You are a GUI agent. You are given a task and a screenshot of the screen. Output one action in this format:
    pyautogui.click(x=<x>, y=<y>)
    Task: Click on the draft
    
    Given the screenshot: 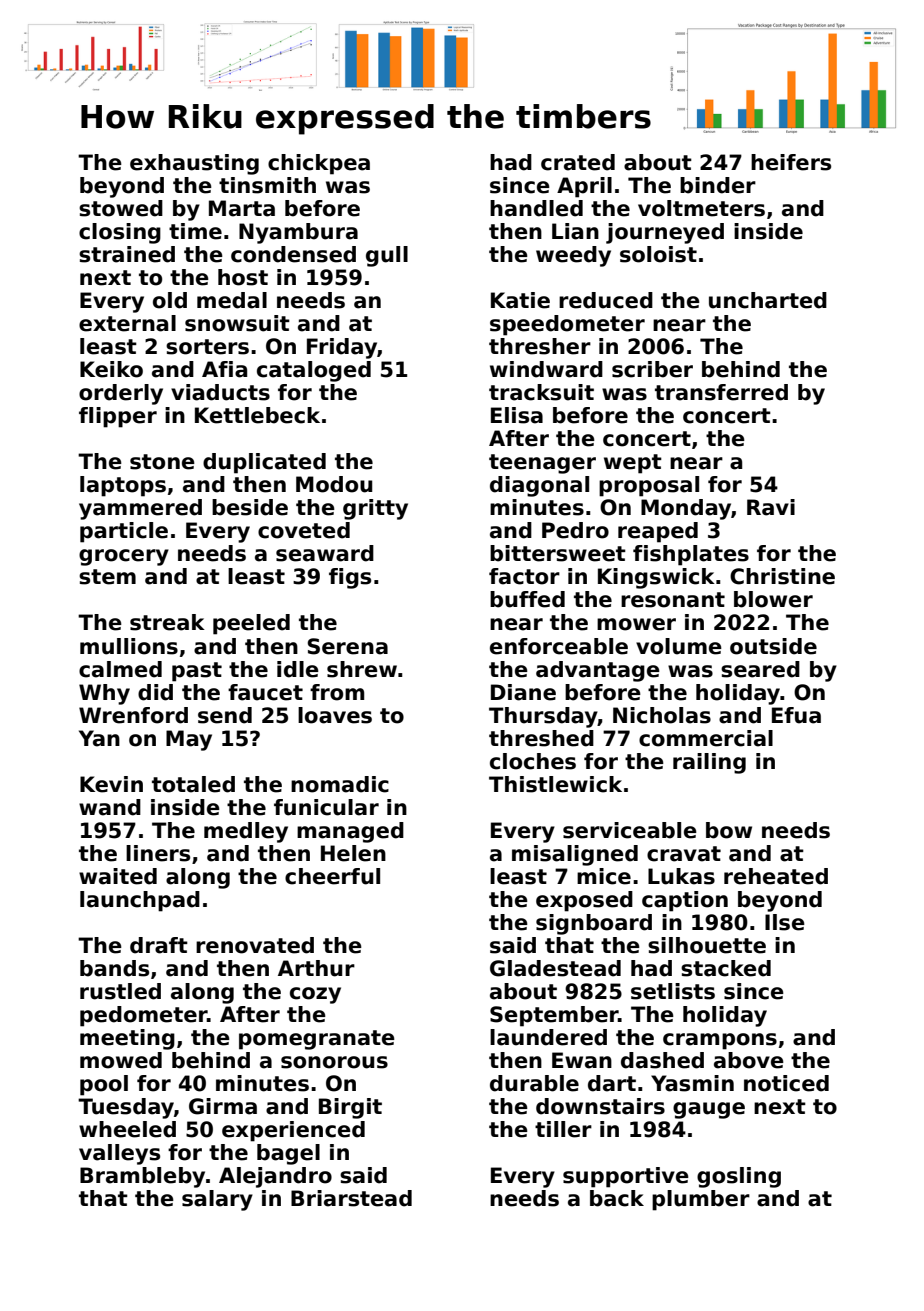 What is the action you would take?
    pyautogui.click(x=159, y=945)
